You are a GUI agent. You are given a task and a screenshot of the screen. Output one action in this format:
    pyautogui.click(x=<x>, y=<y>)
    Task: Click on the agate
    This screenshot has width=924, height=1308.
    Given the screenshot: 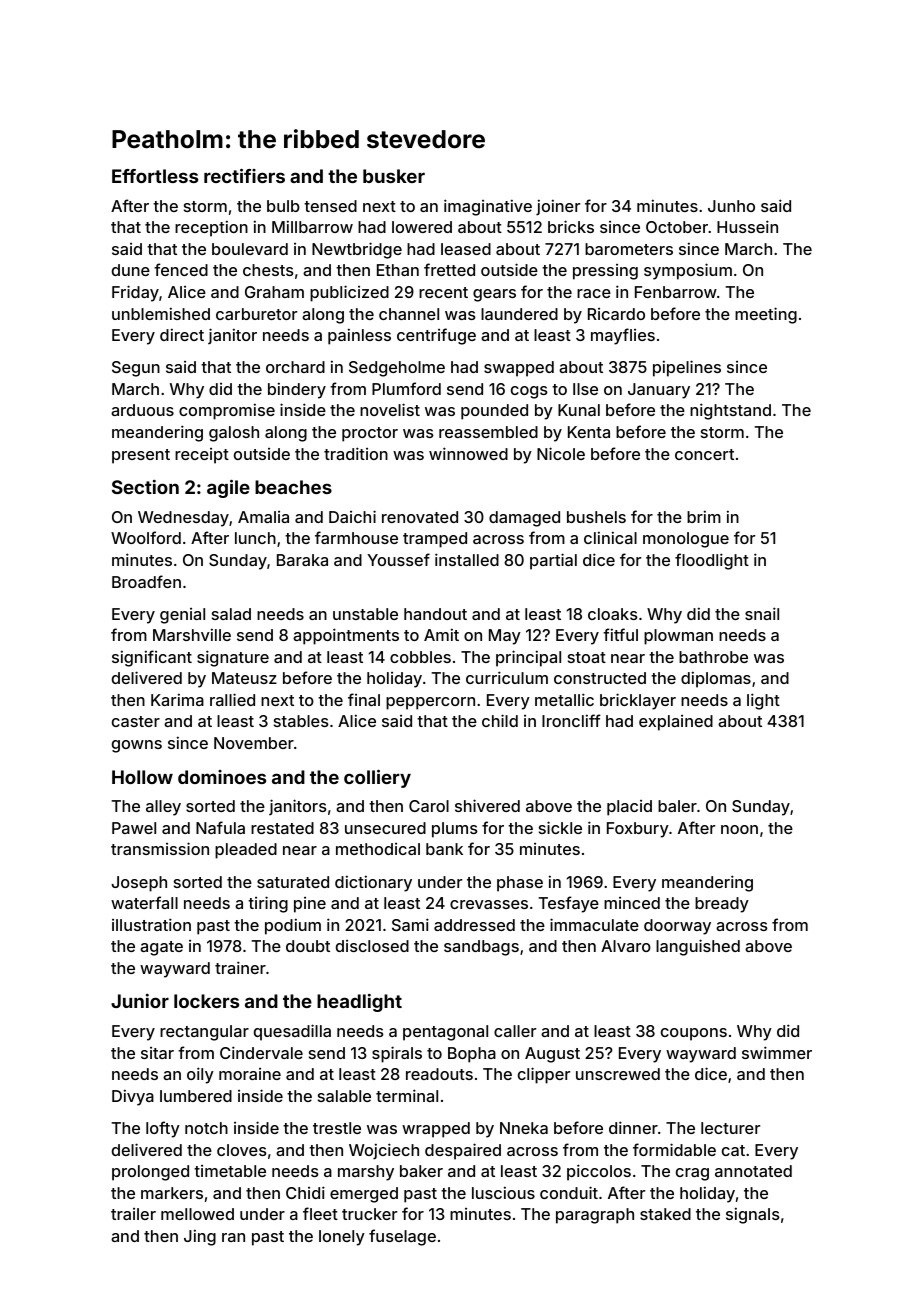 What is the action you would take?
    pyautogui.click(x=161, y=948)
